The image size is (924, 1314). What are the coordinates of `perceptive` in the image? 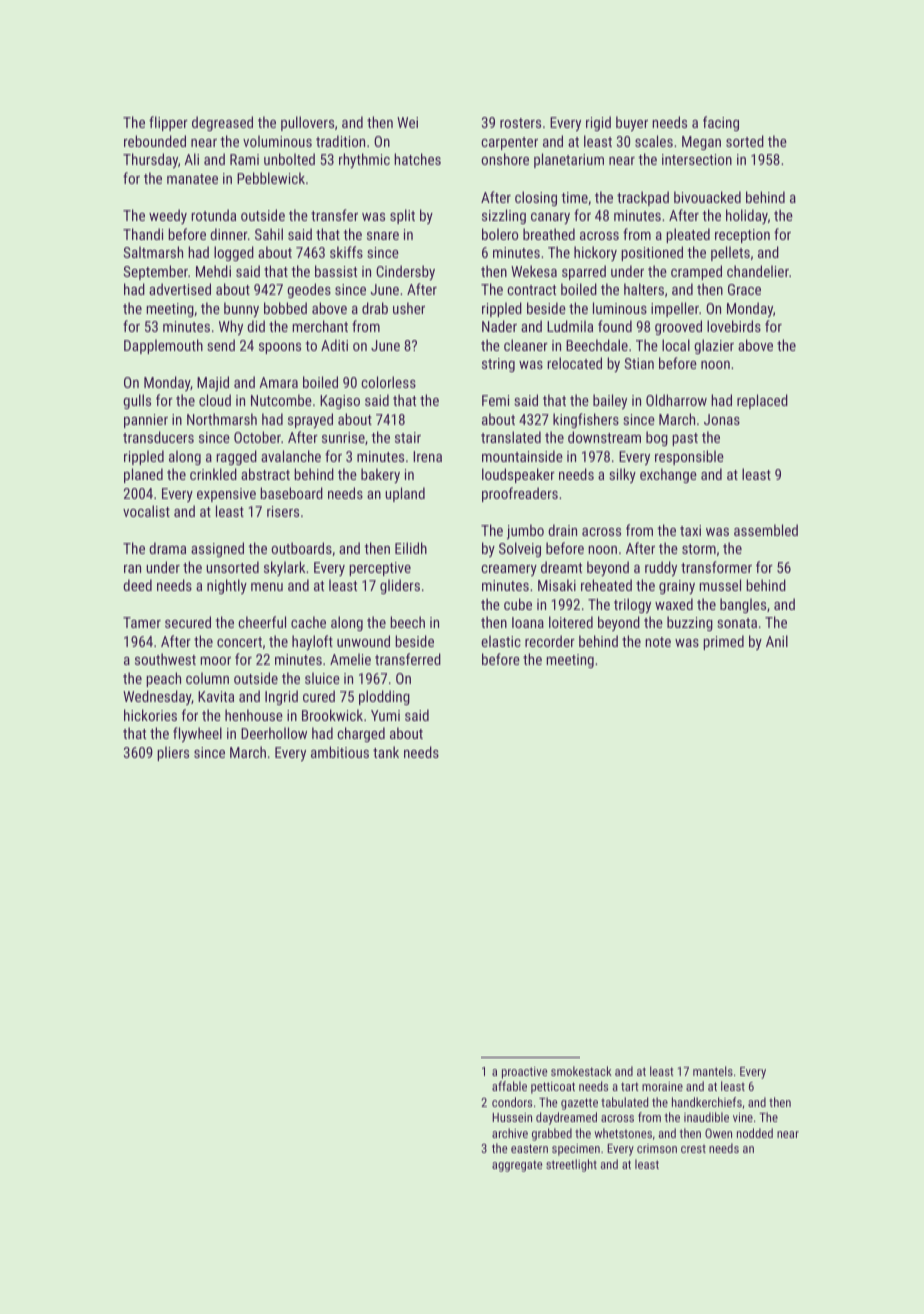 It's located at (380, 569).
